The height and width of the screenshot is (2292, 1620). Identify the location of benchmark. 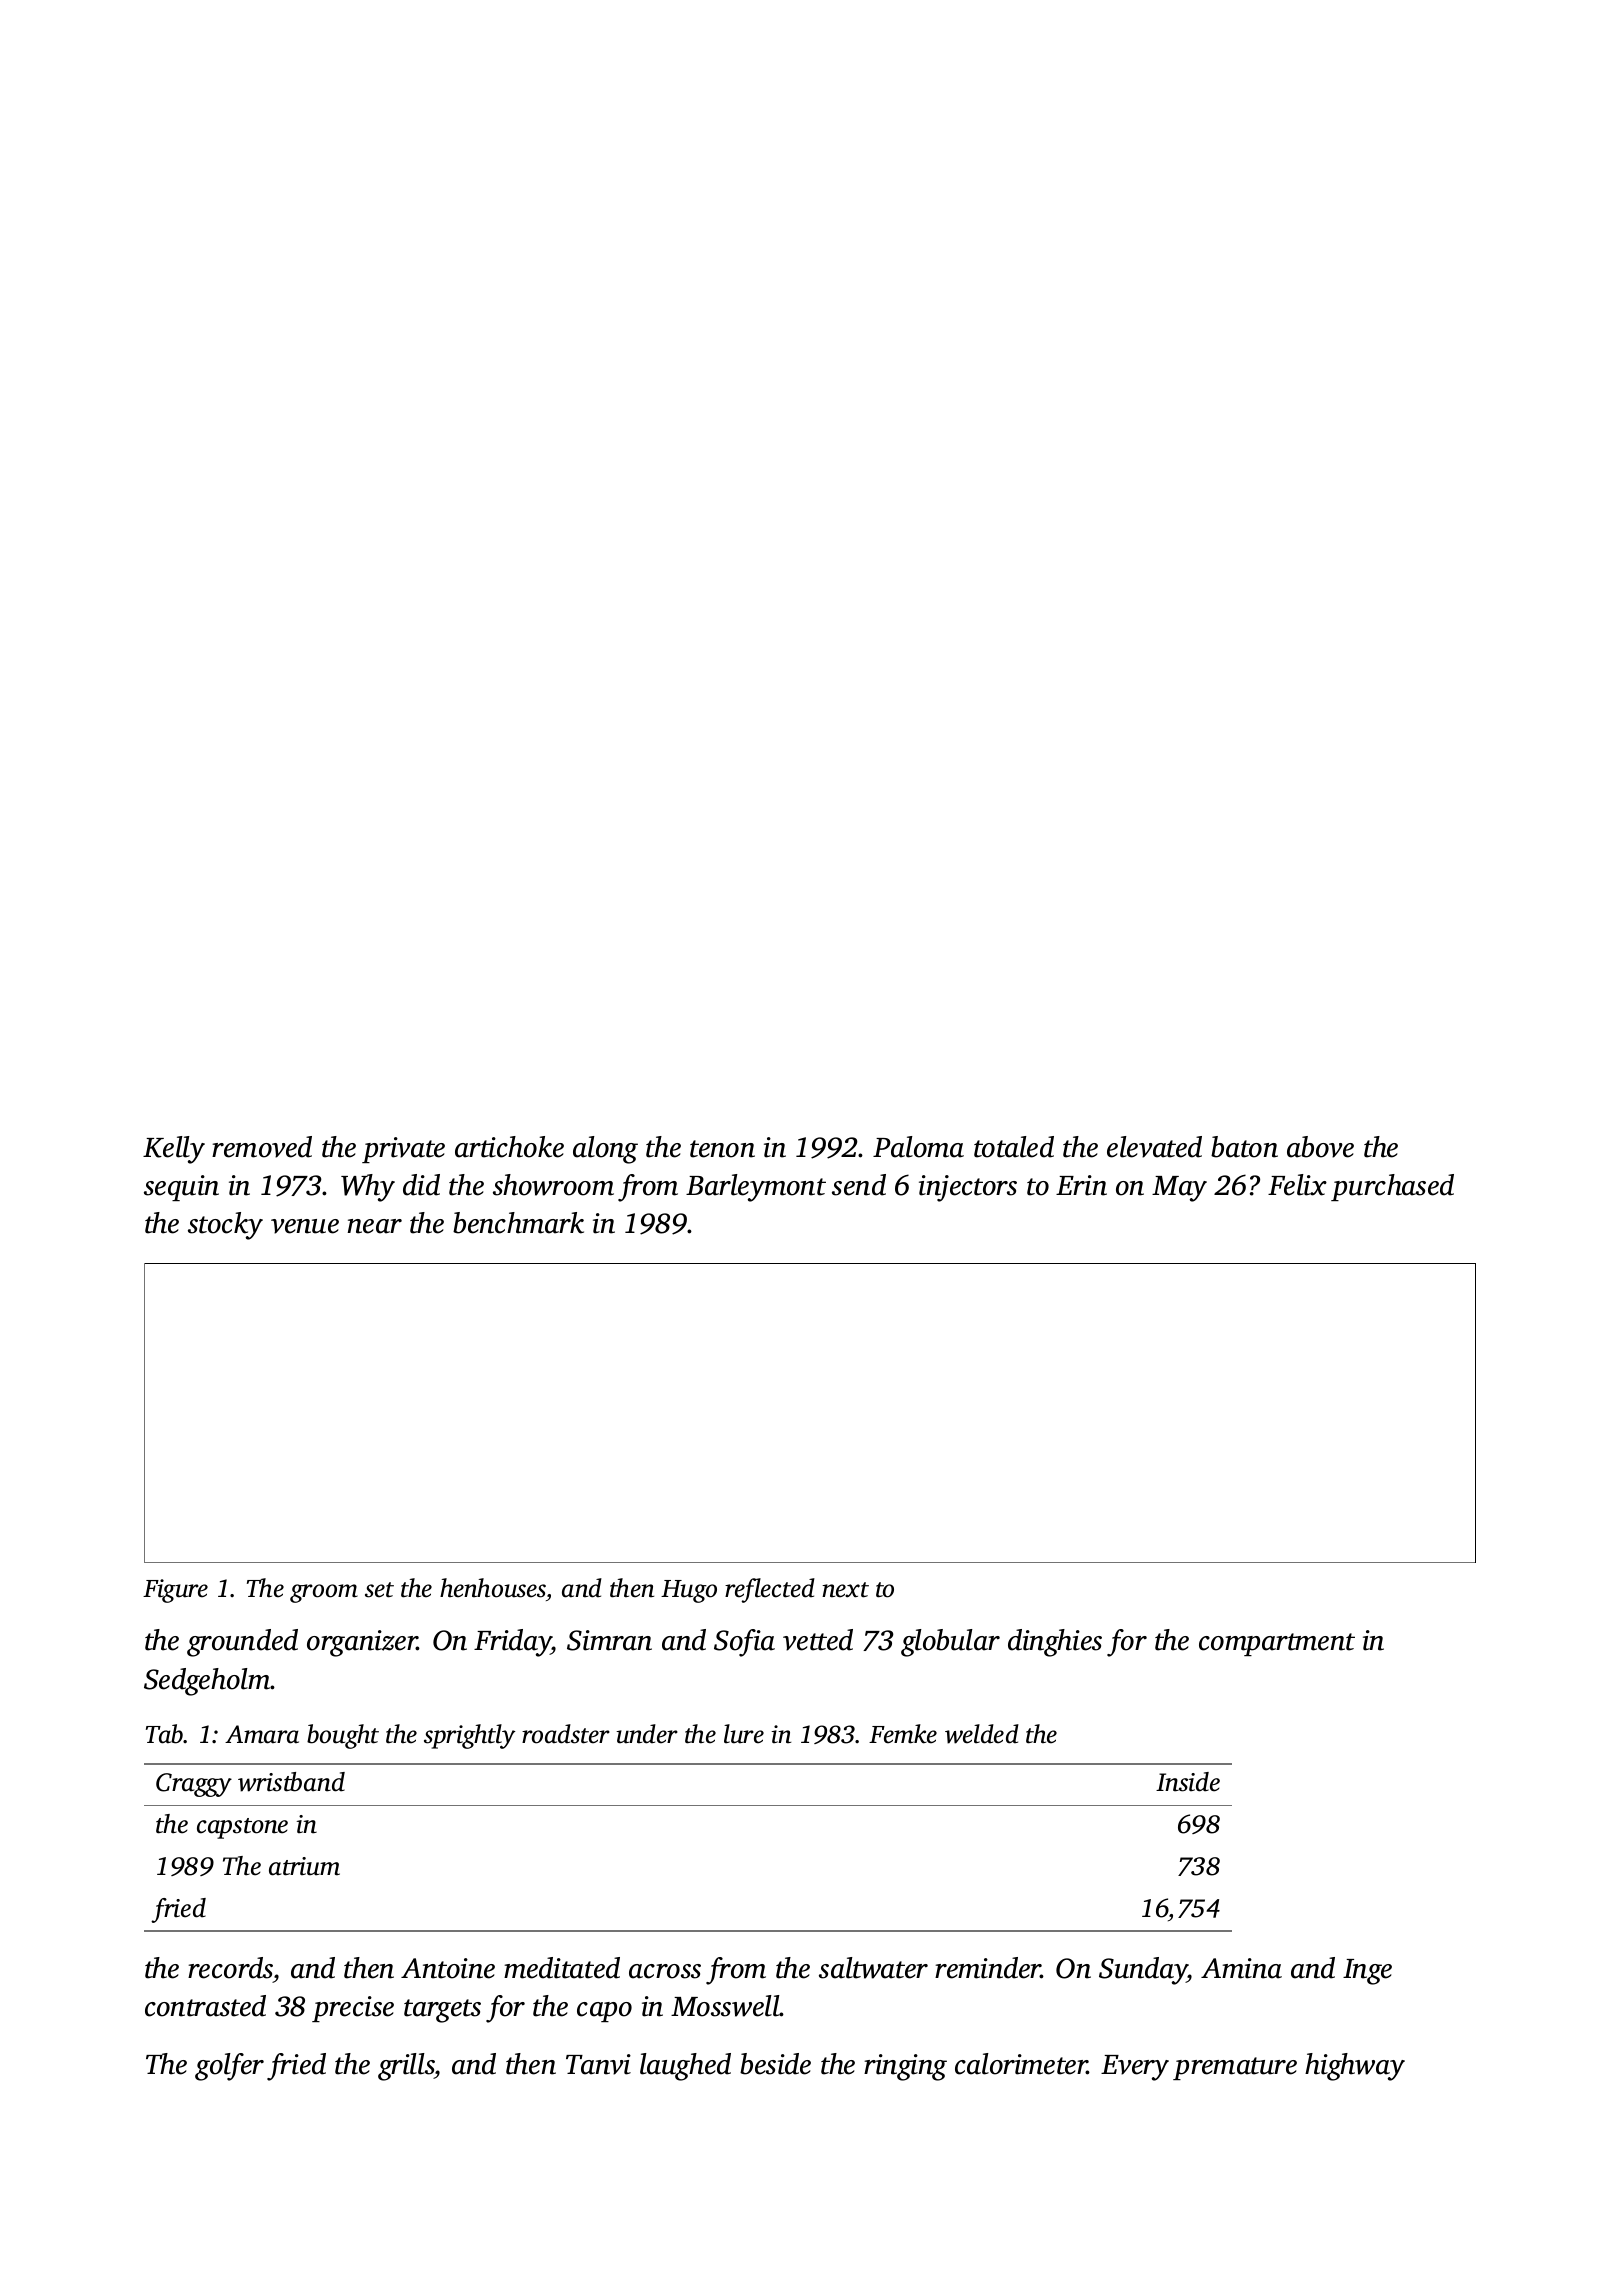
(518, 1223).
